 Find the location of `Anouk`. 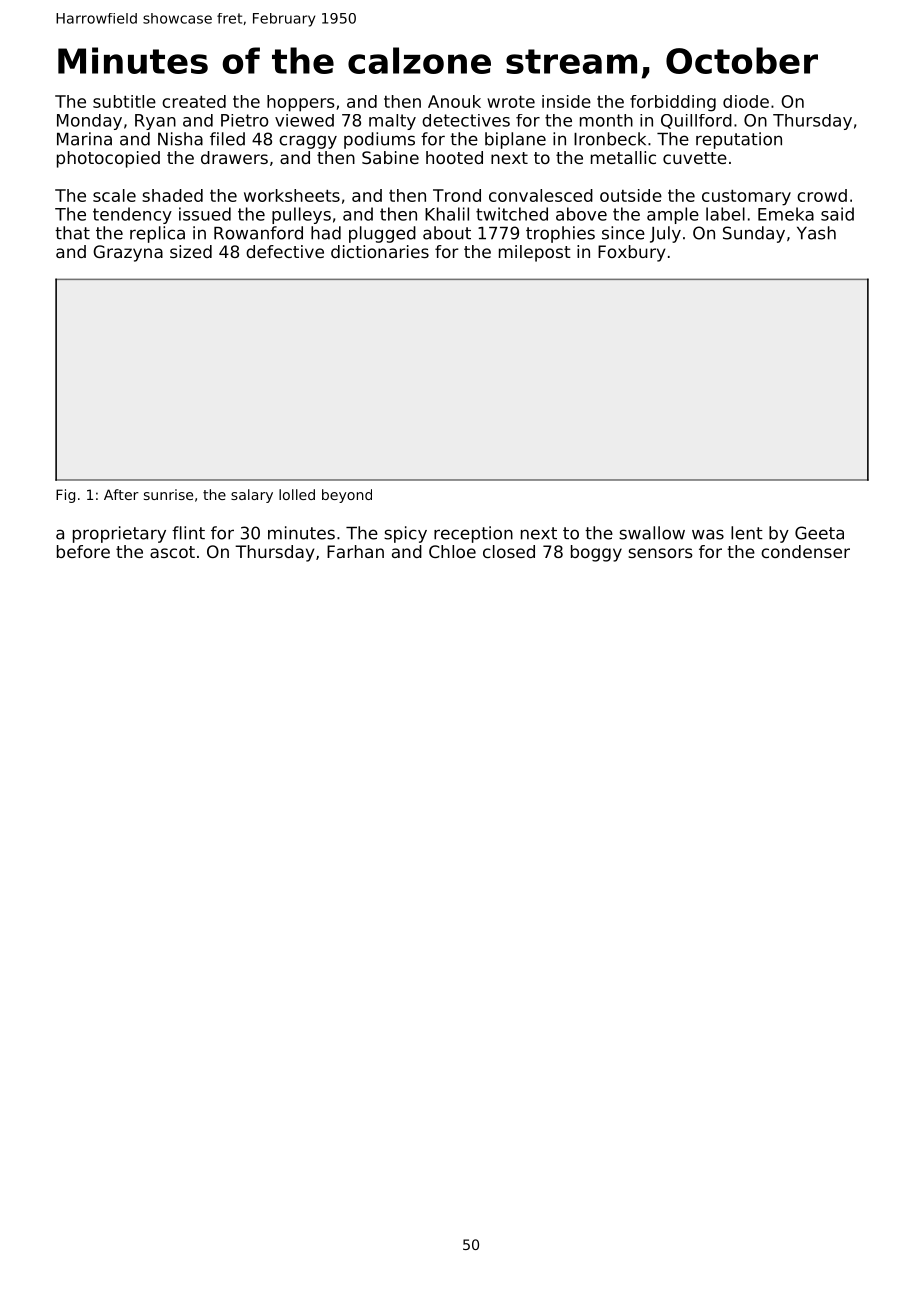

Anouk is located at coordinates (454, 101).
